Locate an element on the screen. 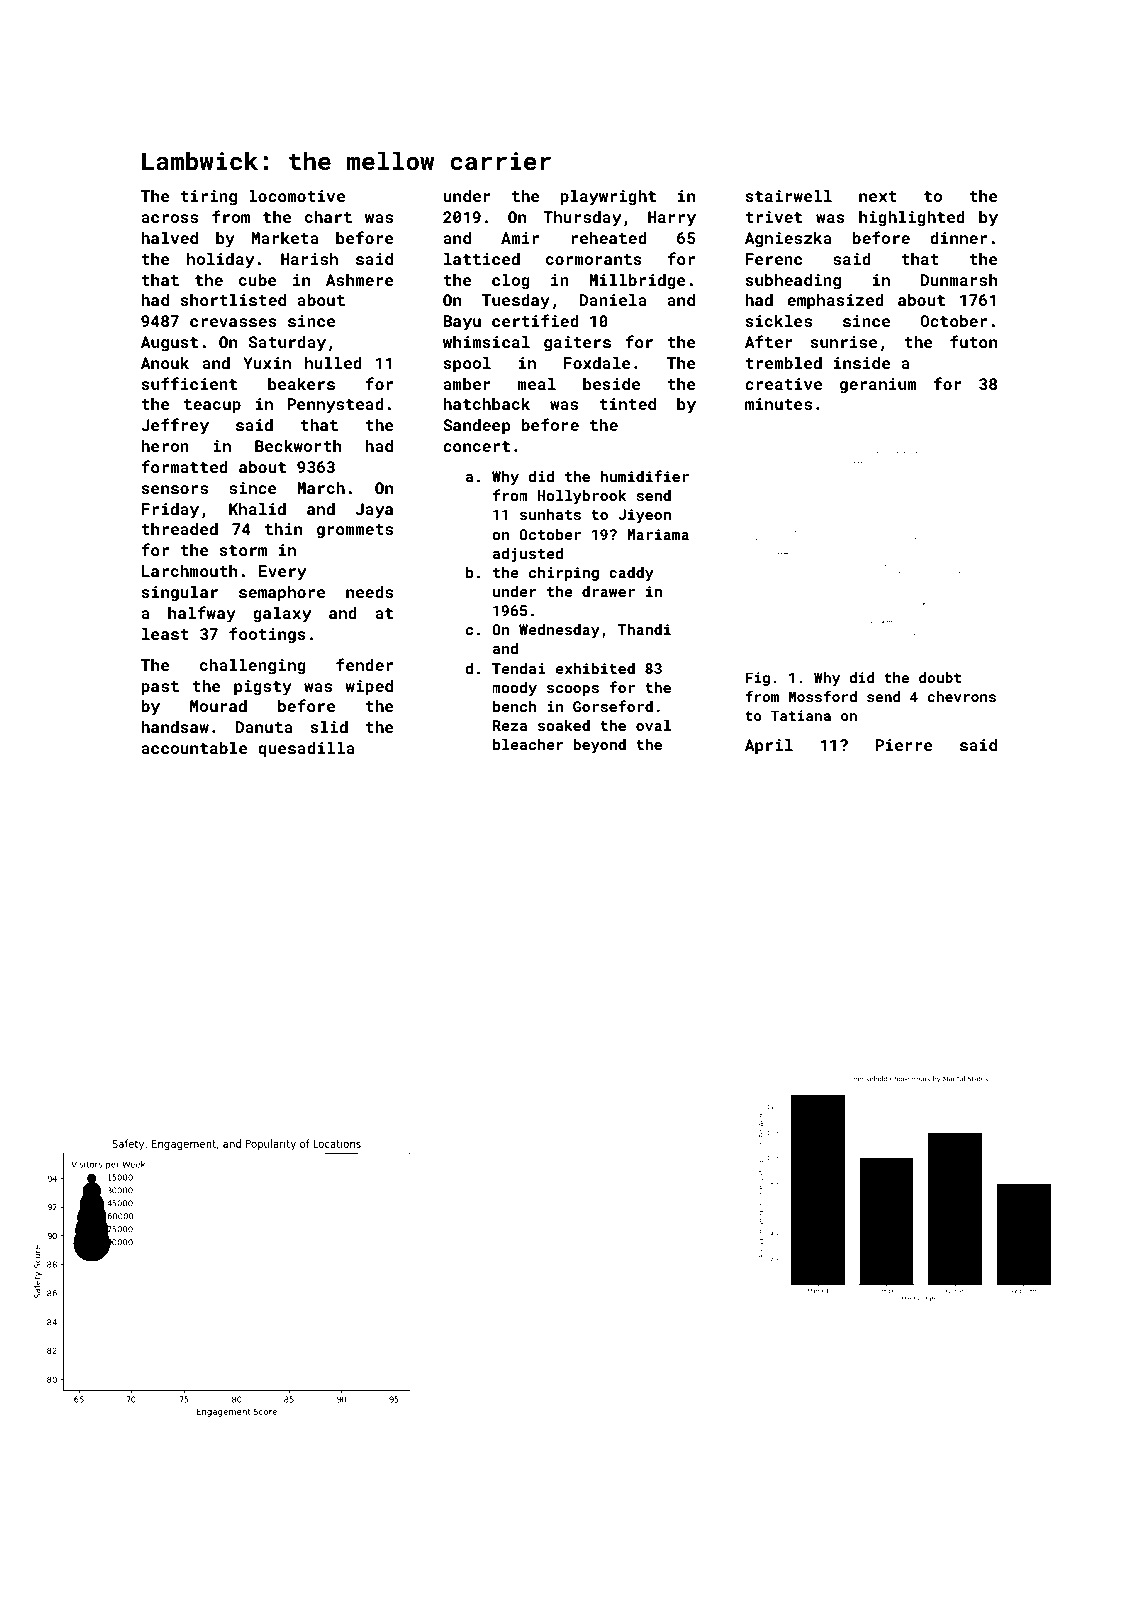 This screenshot has height=1611, width=1139. Ferenc is located at coordinates (774, 259).
